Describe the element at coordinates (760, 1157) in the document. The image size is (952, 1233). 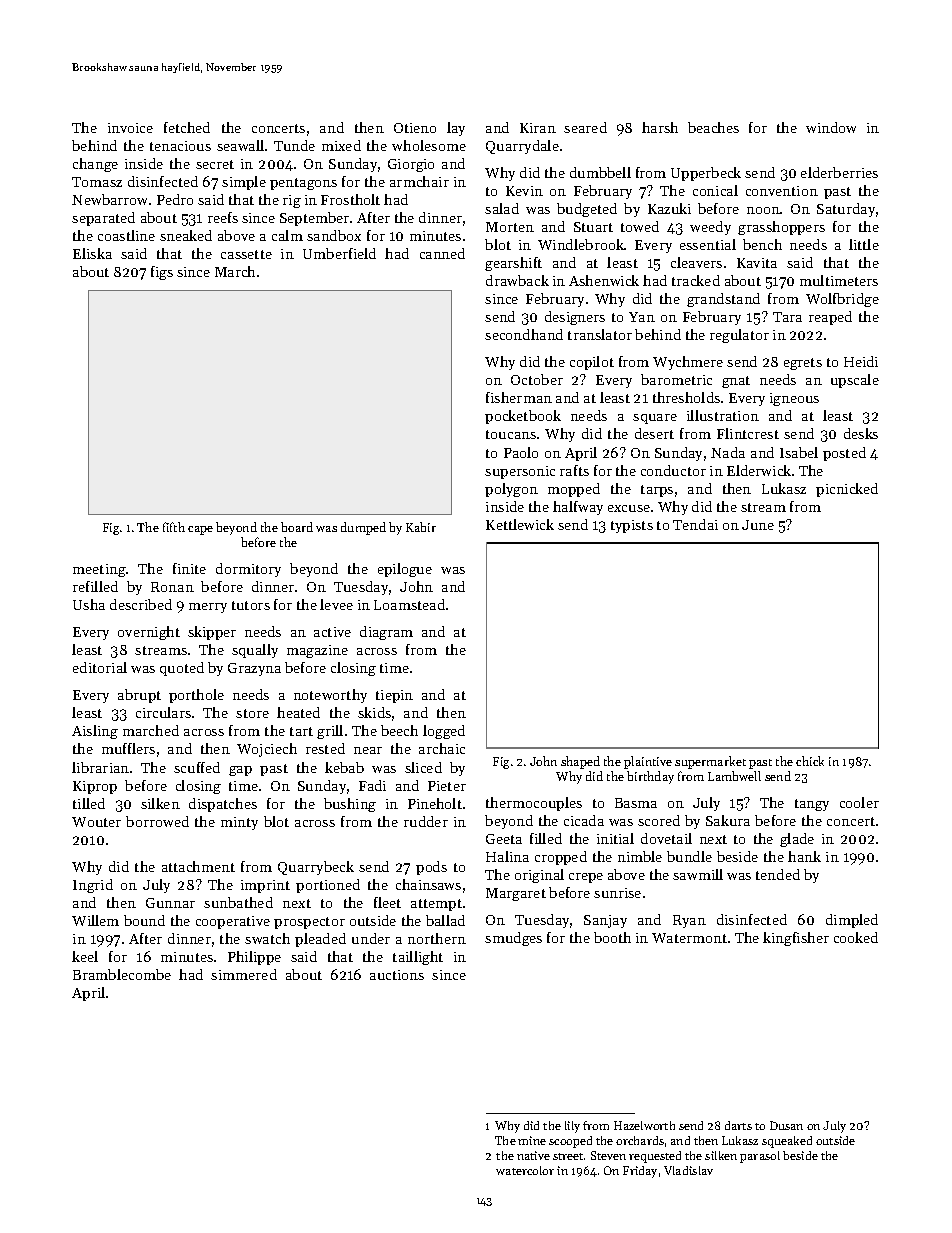
I see `parasol` at that location.
